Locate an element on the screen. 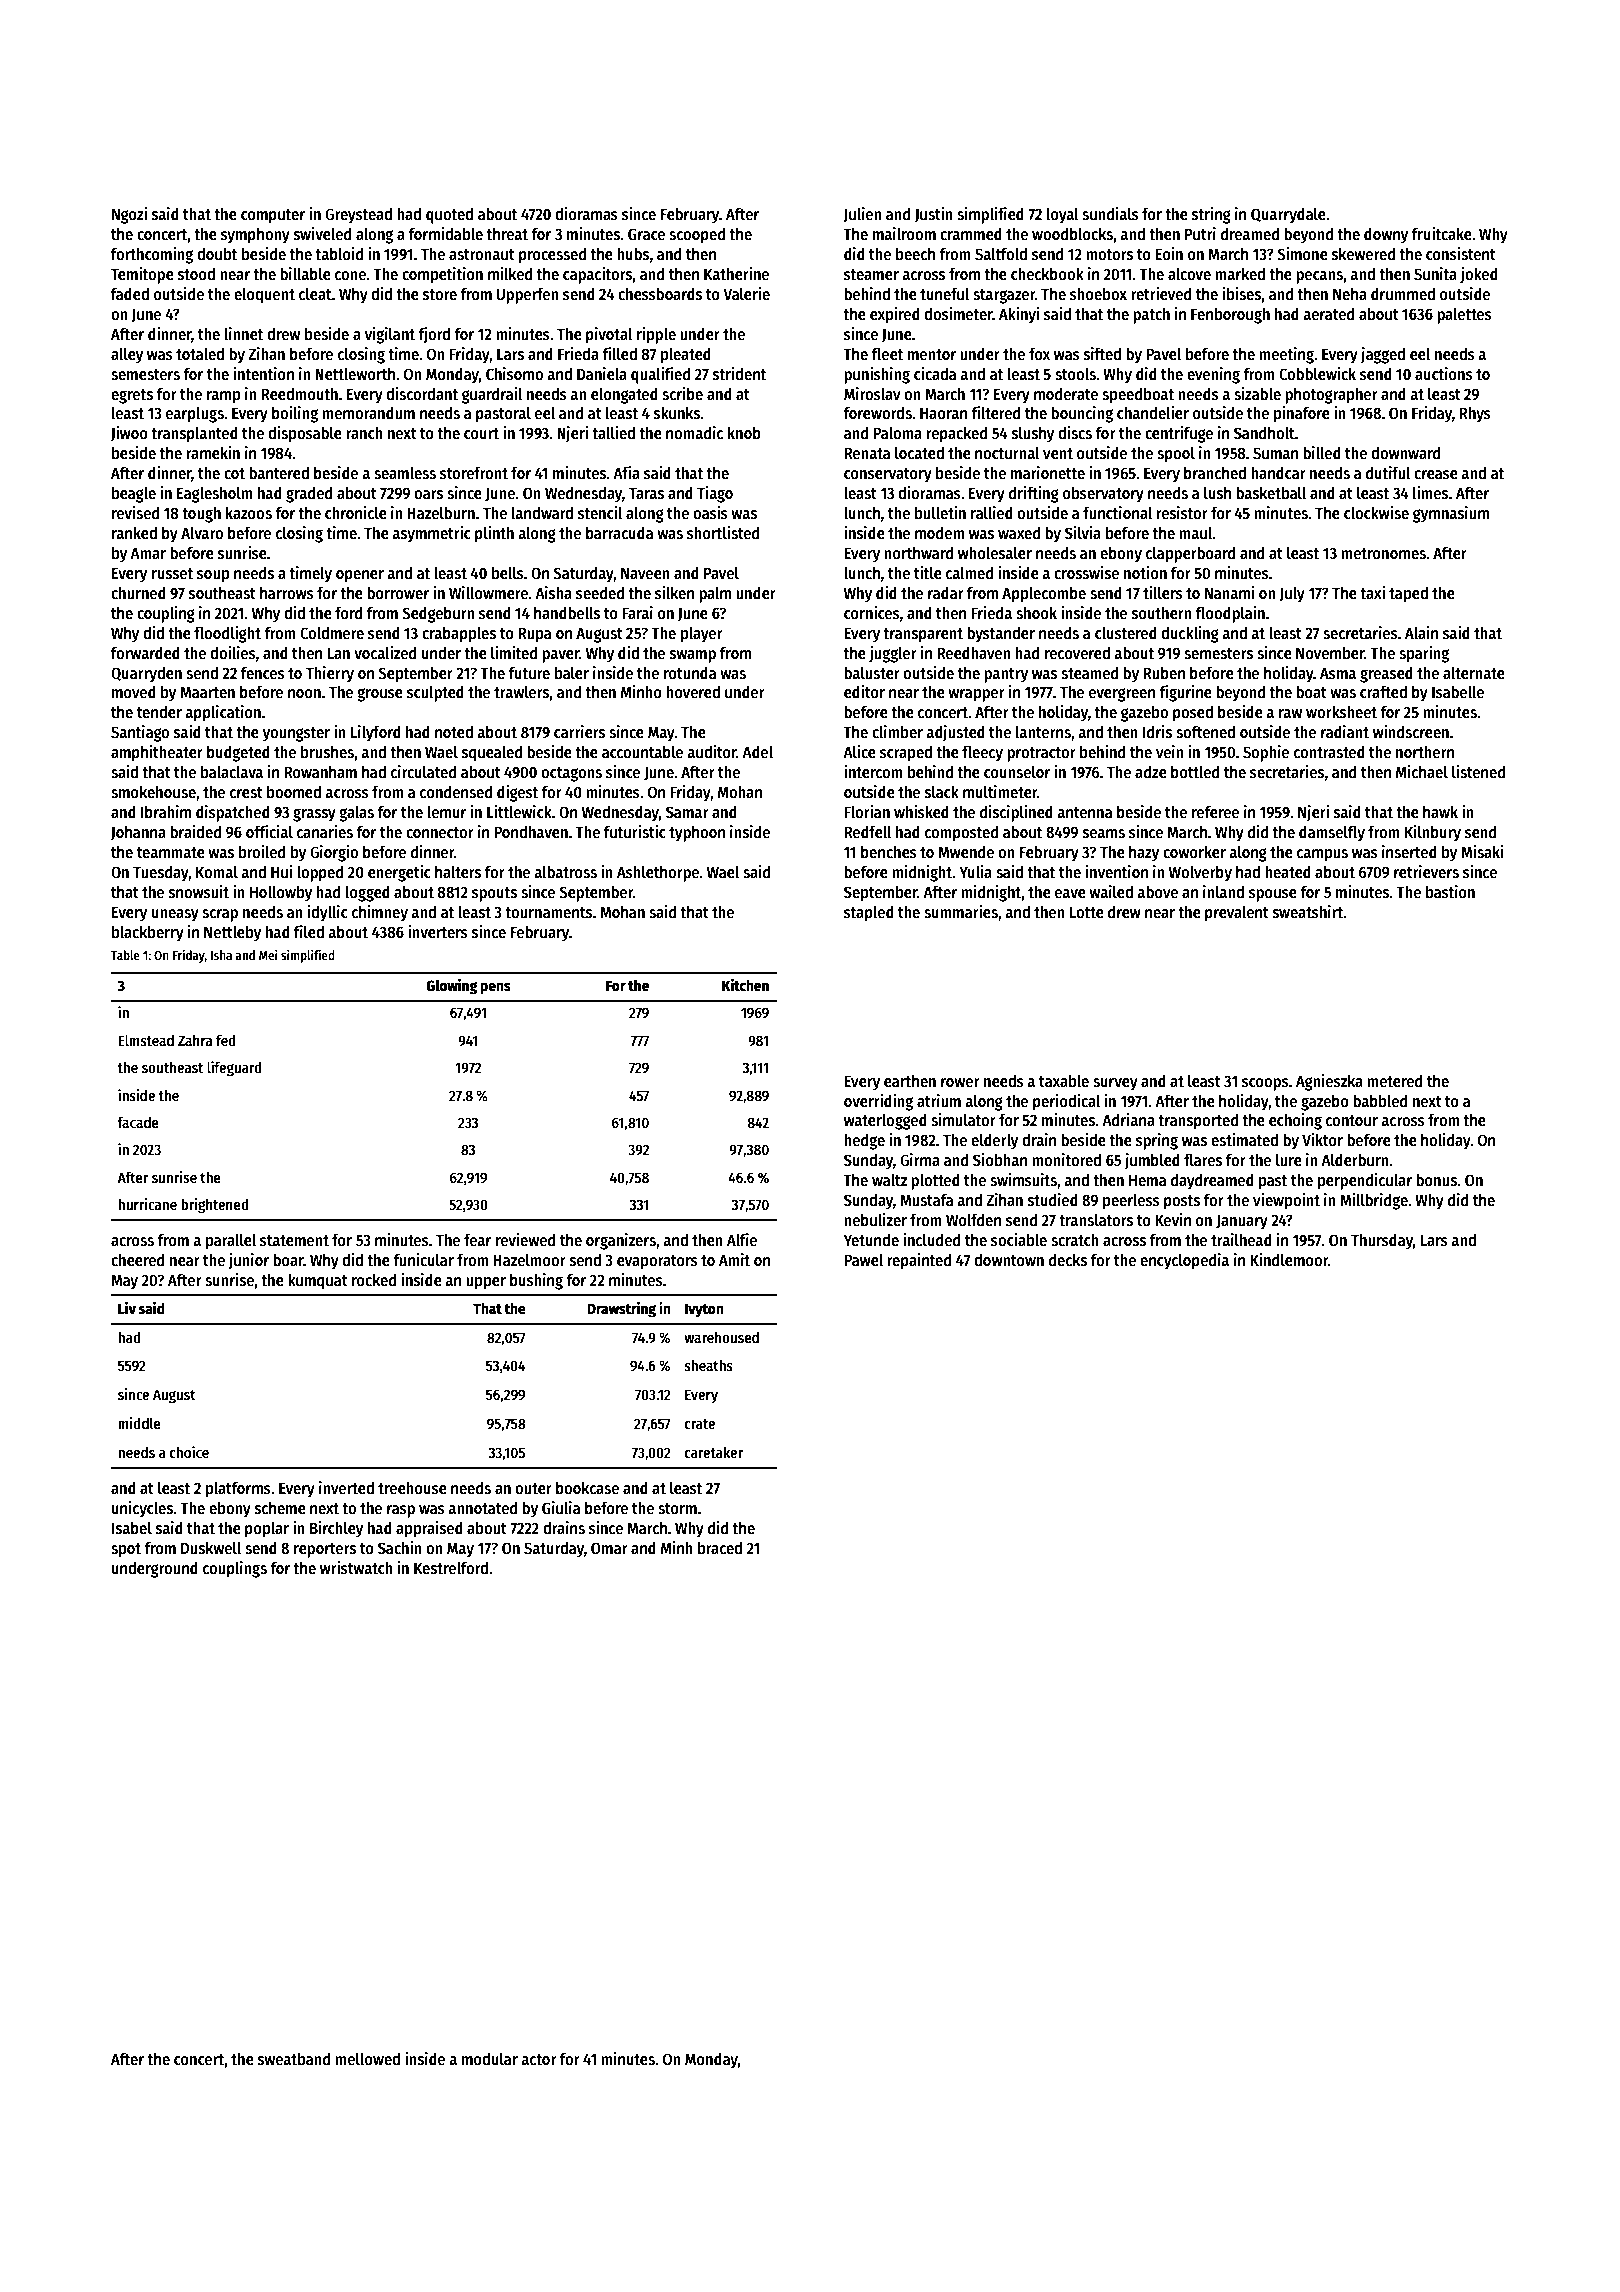 The width and height of the screenshot is (1620, 2292). circulated is located at coordinates (423, 771).
